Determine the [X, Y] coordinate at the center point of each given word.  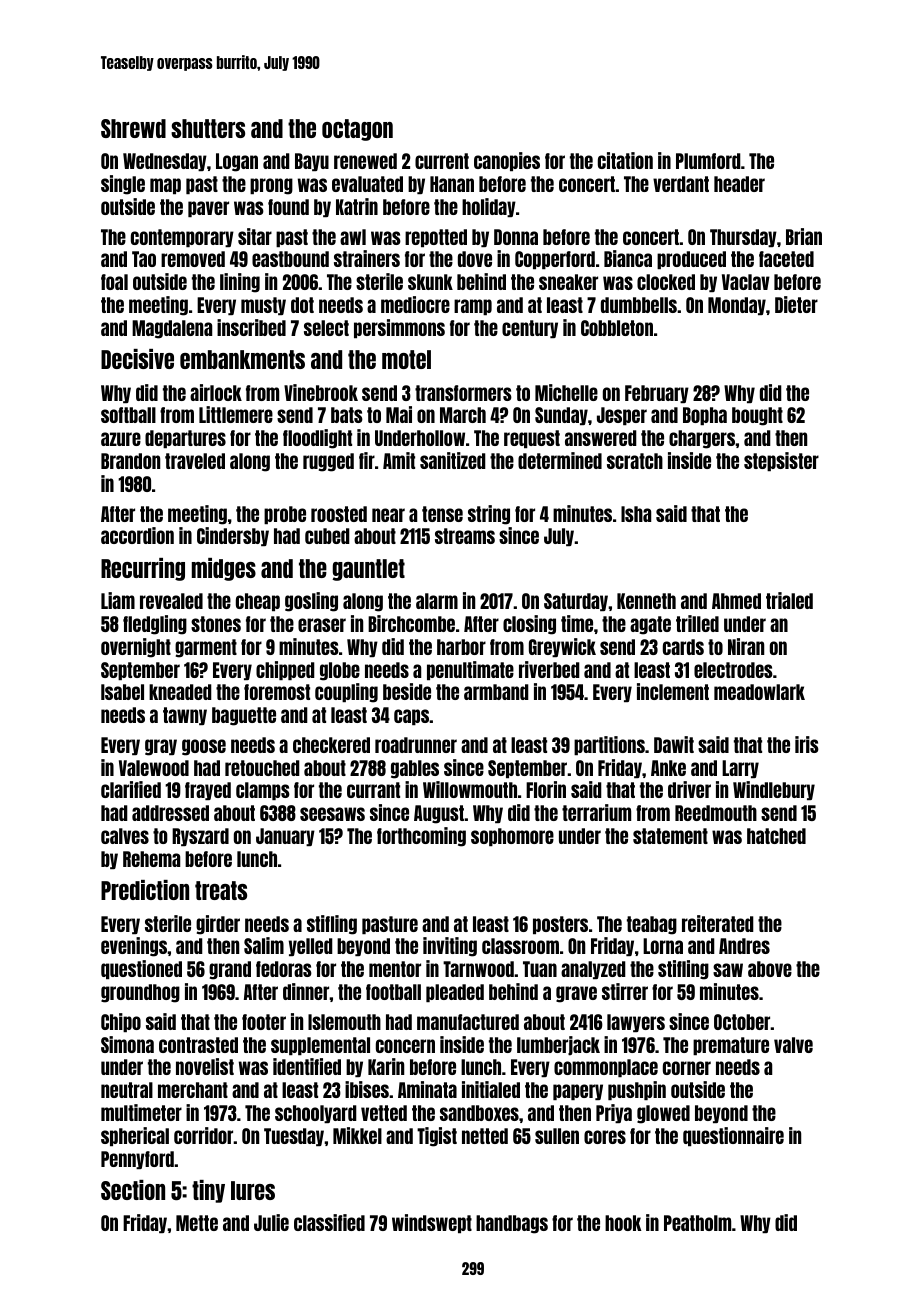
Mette [197, 1223]
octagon [357, 130]
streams [465, 536]
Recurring [143, 569]
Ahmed [736, 601]
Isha [636, 514]
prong [271, 186]
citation [625, 160]
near [388, 515]
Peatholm [697, 1223]
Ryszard [200, 837]
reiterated [718, 923]
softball [128, 415]
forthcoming [421, 837]
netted [485, 1136]
